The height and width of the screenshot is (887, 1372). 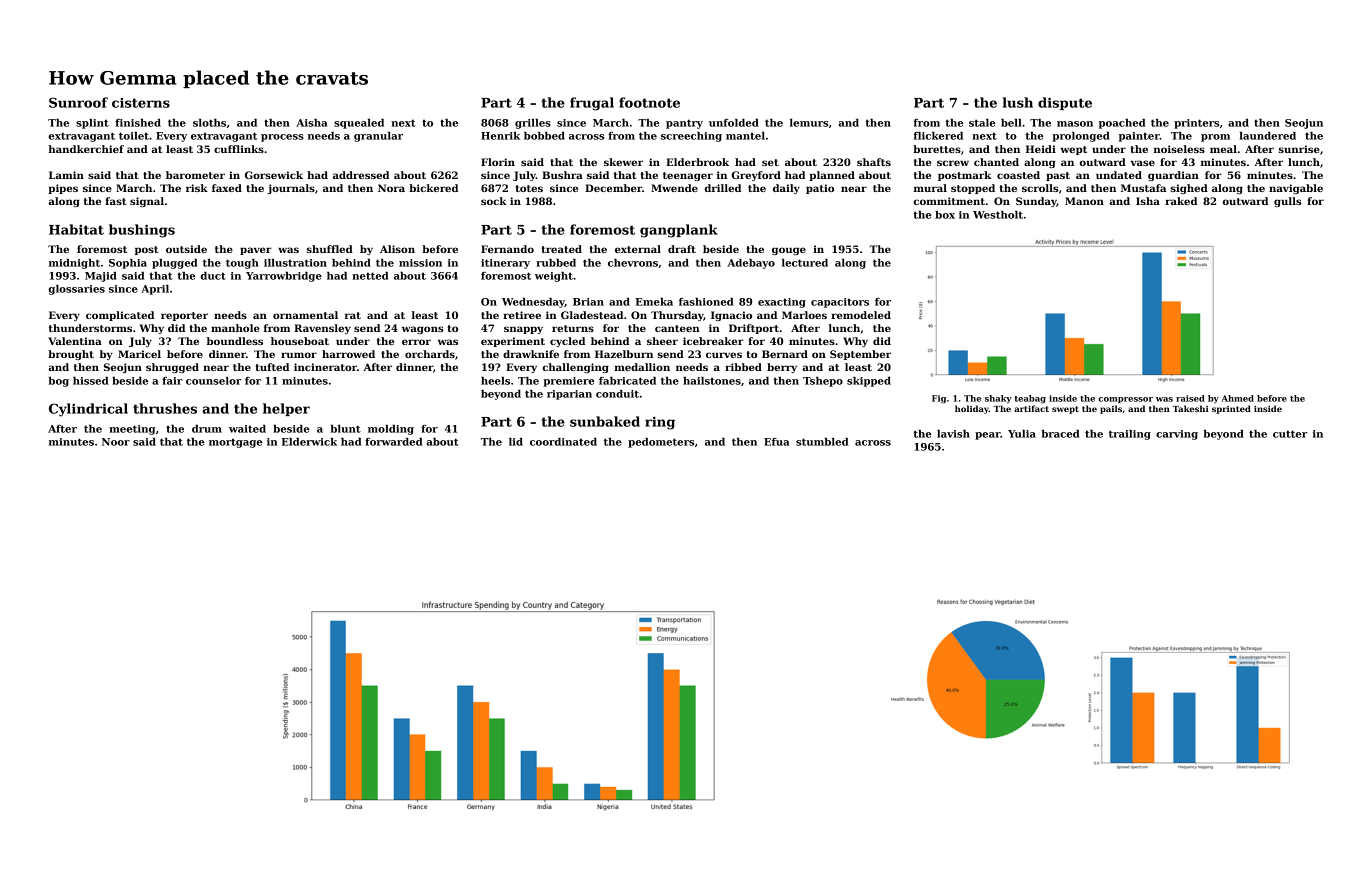 What do you see at coordinates (674, 188) in the screenshot?
I see `Mwende` at bounding box center [674, 188].
